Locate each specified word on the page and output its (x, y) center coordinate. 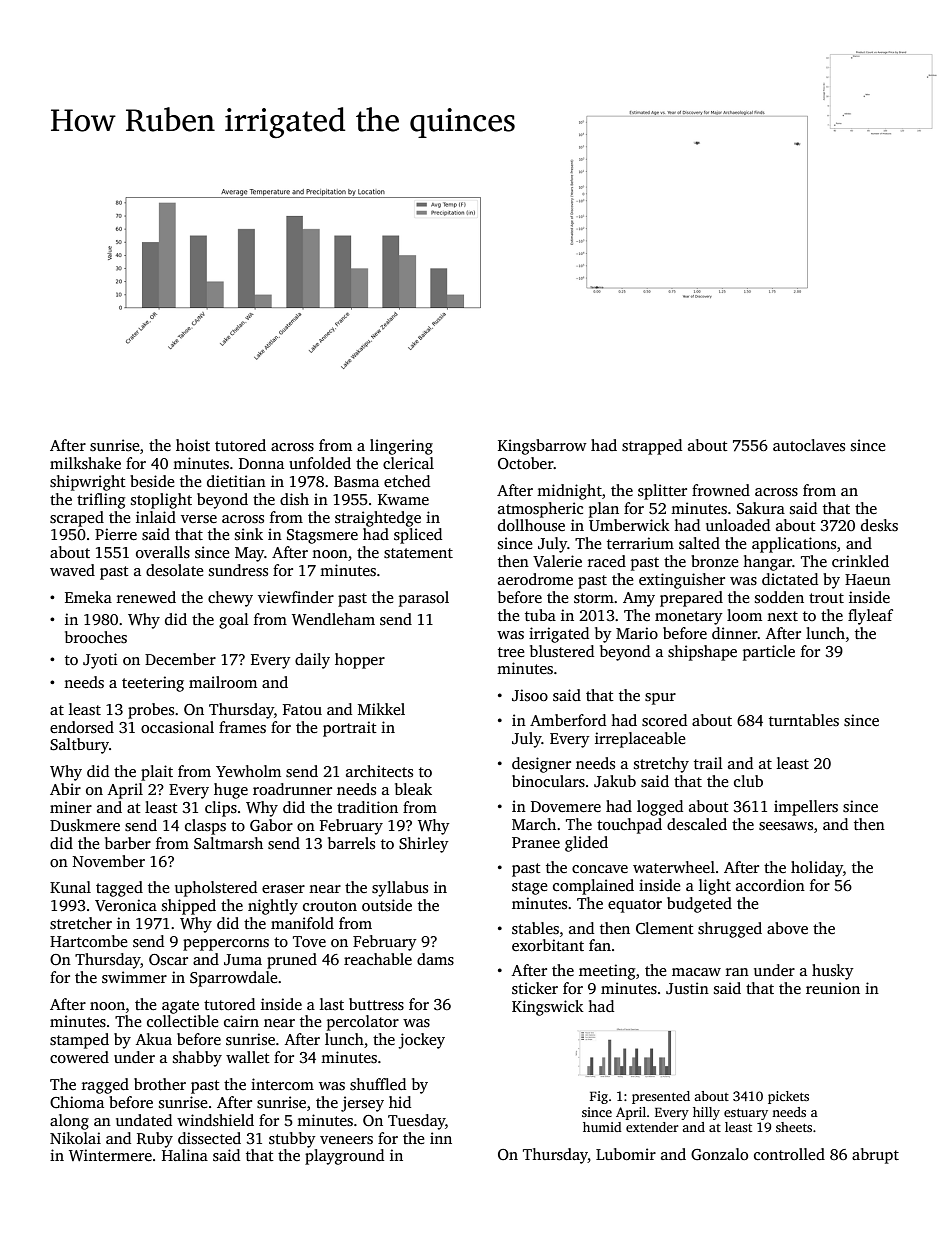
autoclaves (809, 445)
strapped (652, 447)
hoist (193, 445)
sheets (794, 1127)
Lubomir (626, 1154)
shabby (197, 1059)
